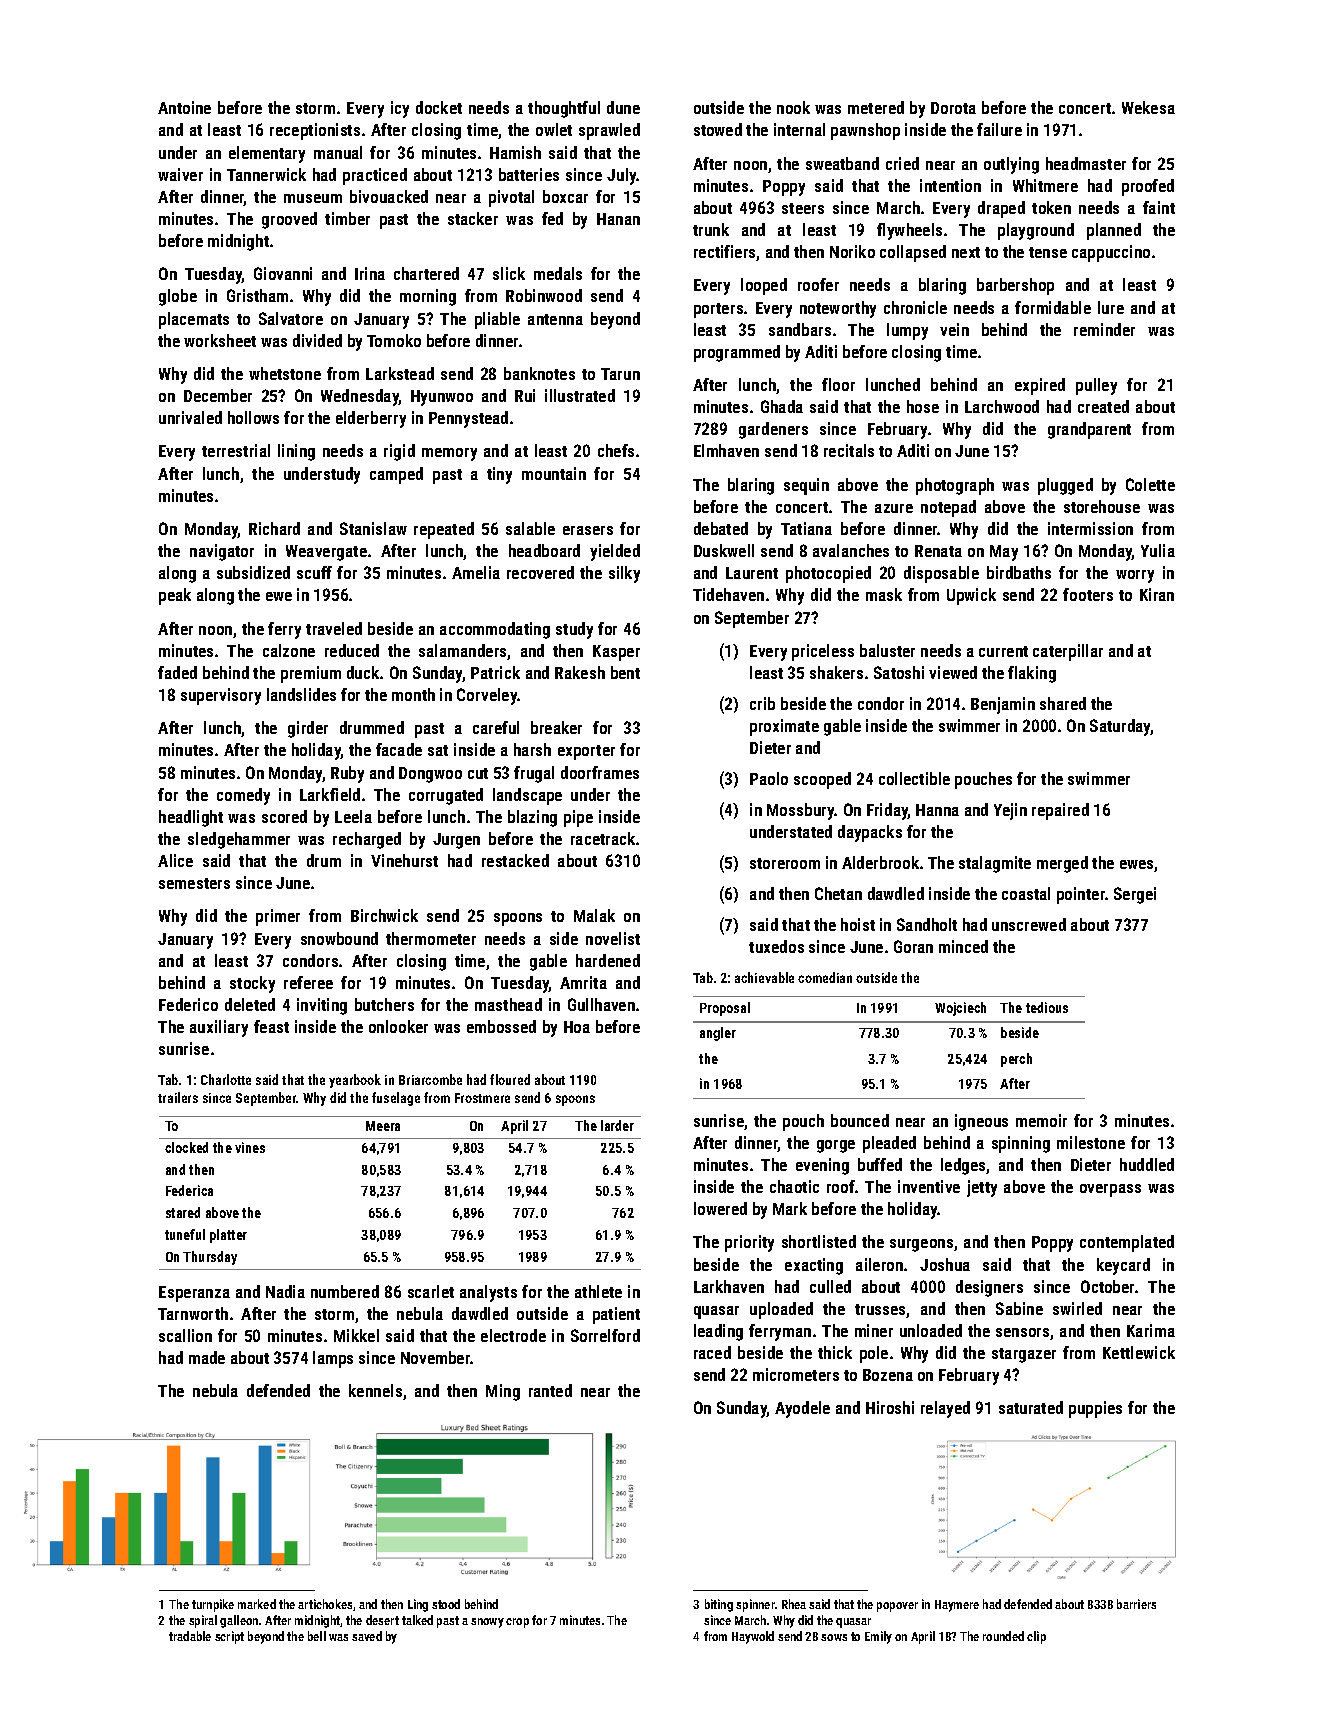 This screenshot has width=1334, height=1726. Describe the element at coordinates (177, 672) in the screenshot. I see `faded` at that location.
